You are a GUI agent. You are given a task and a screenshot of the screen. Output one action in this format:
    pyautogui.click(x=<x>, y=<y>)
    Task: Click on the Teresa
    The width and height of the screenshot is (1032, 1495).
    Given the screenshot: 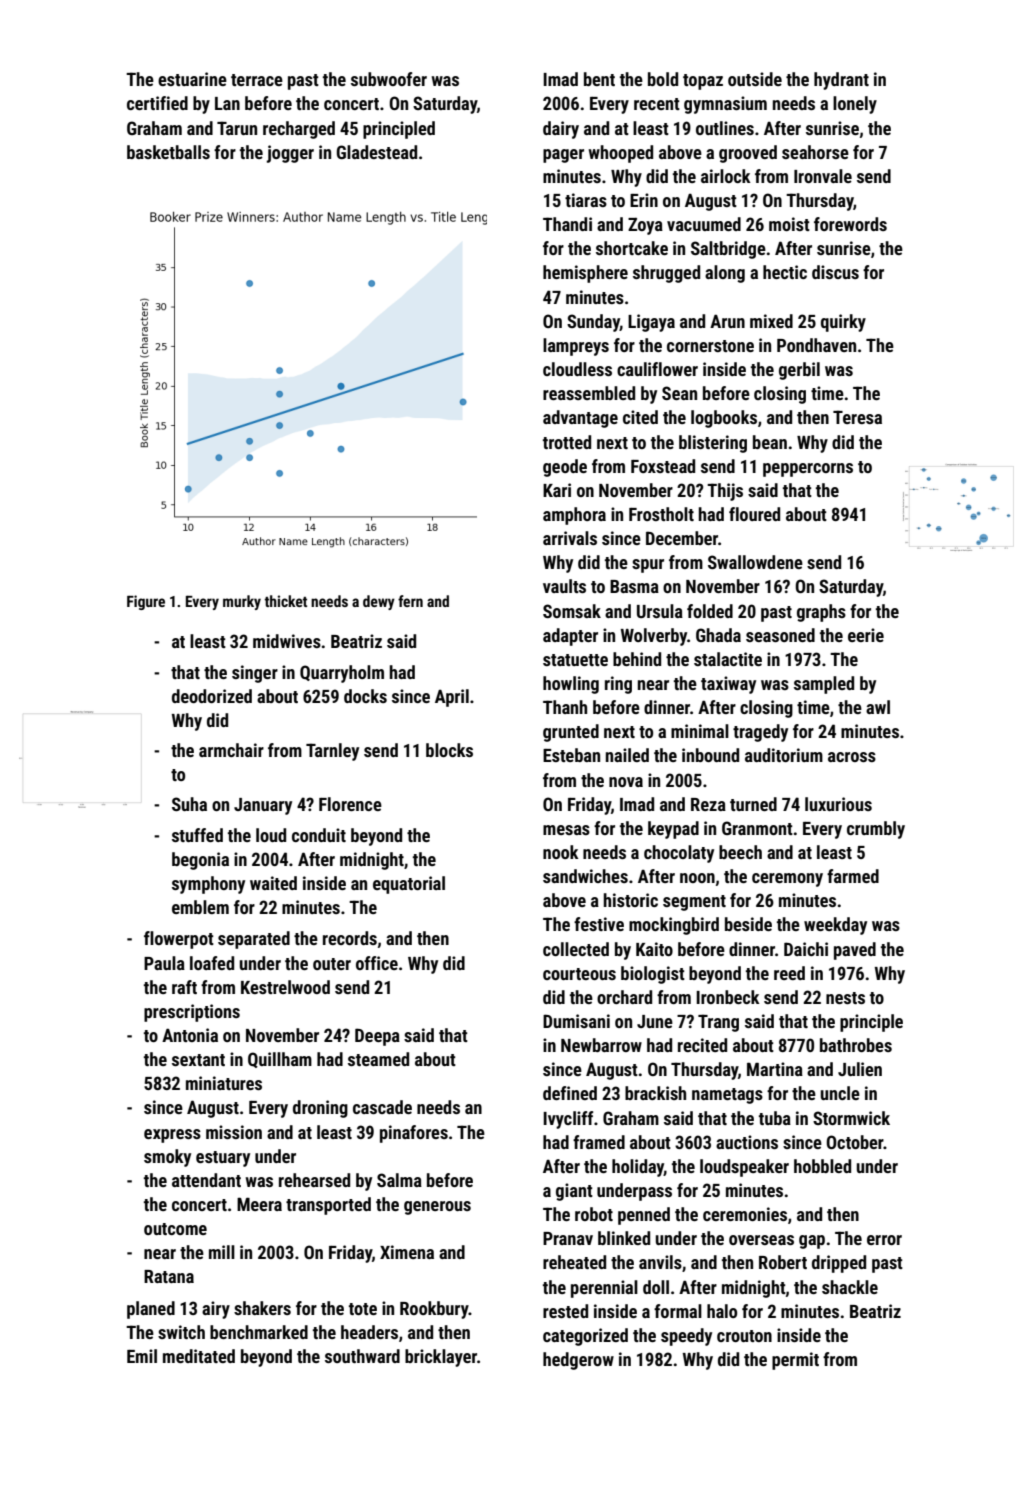 What is the action you would take?
    pyautogui.click(x=857, y=417)
